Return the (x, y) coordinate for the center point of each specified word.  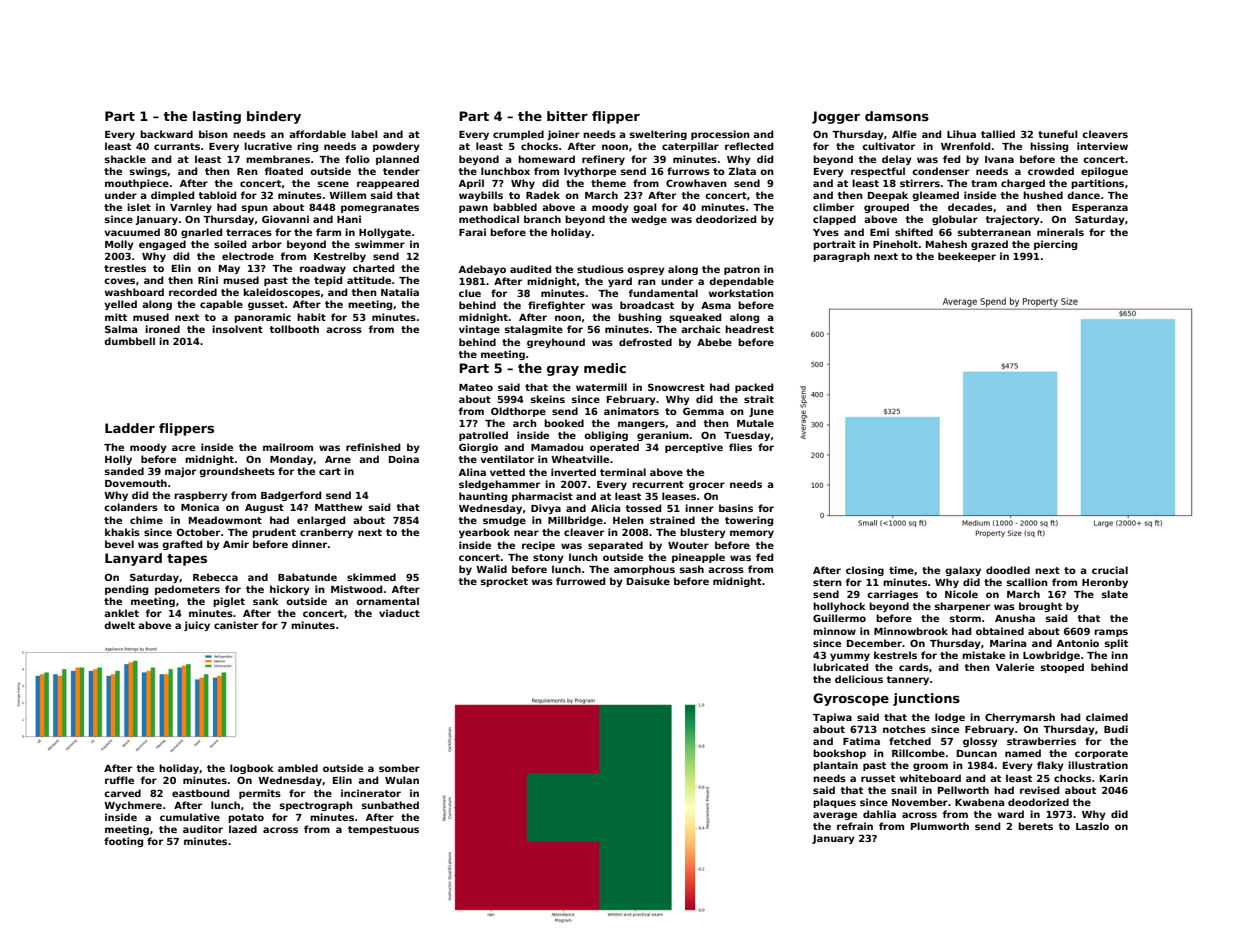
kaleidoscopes (281, 293)
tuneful (1058, 134)
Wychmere (133, 806)
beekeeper (967, 257)
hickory (290, 590)
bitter (567, 116)
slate (1115, 594)
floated (284, 171)
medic (605, 368)
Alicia (605, 508)
